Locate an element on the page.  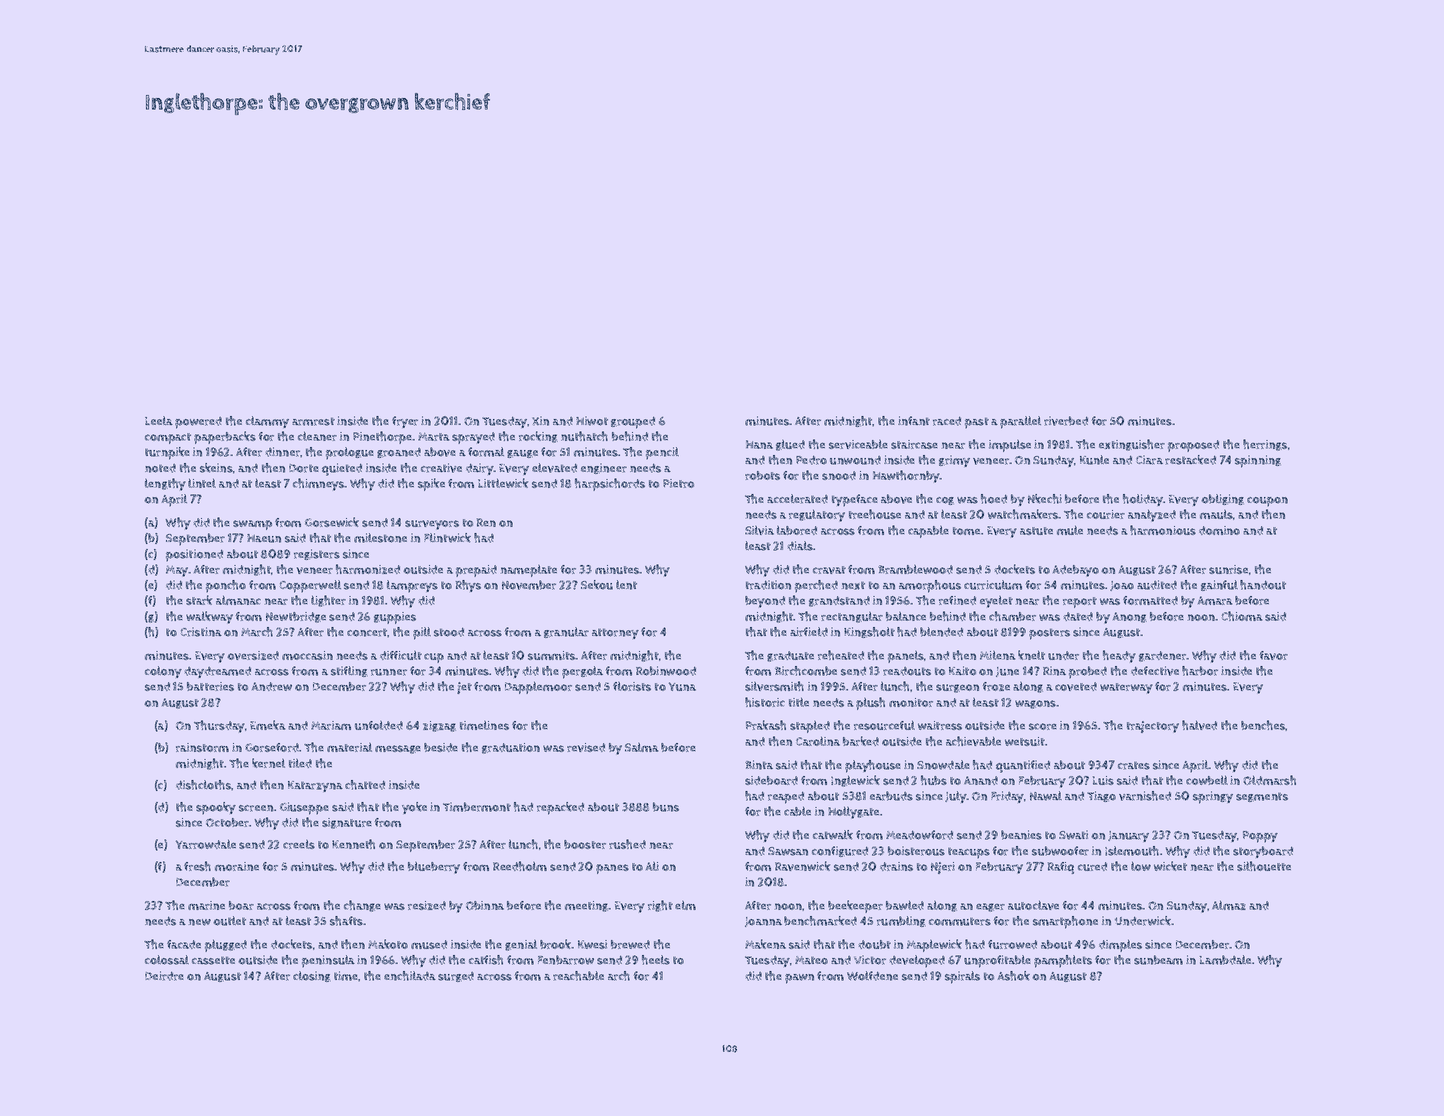
treehouse is located at coordinates (875, 514).
